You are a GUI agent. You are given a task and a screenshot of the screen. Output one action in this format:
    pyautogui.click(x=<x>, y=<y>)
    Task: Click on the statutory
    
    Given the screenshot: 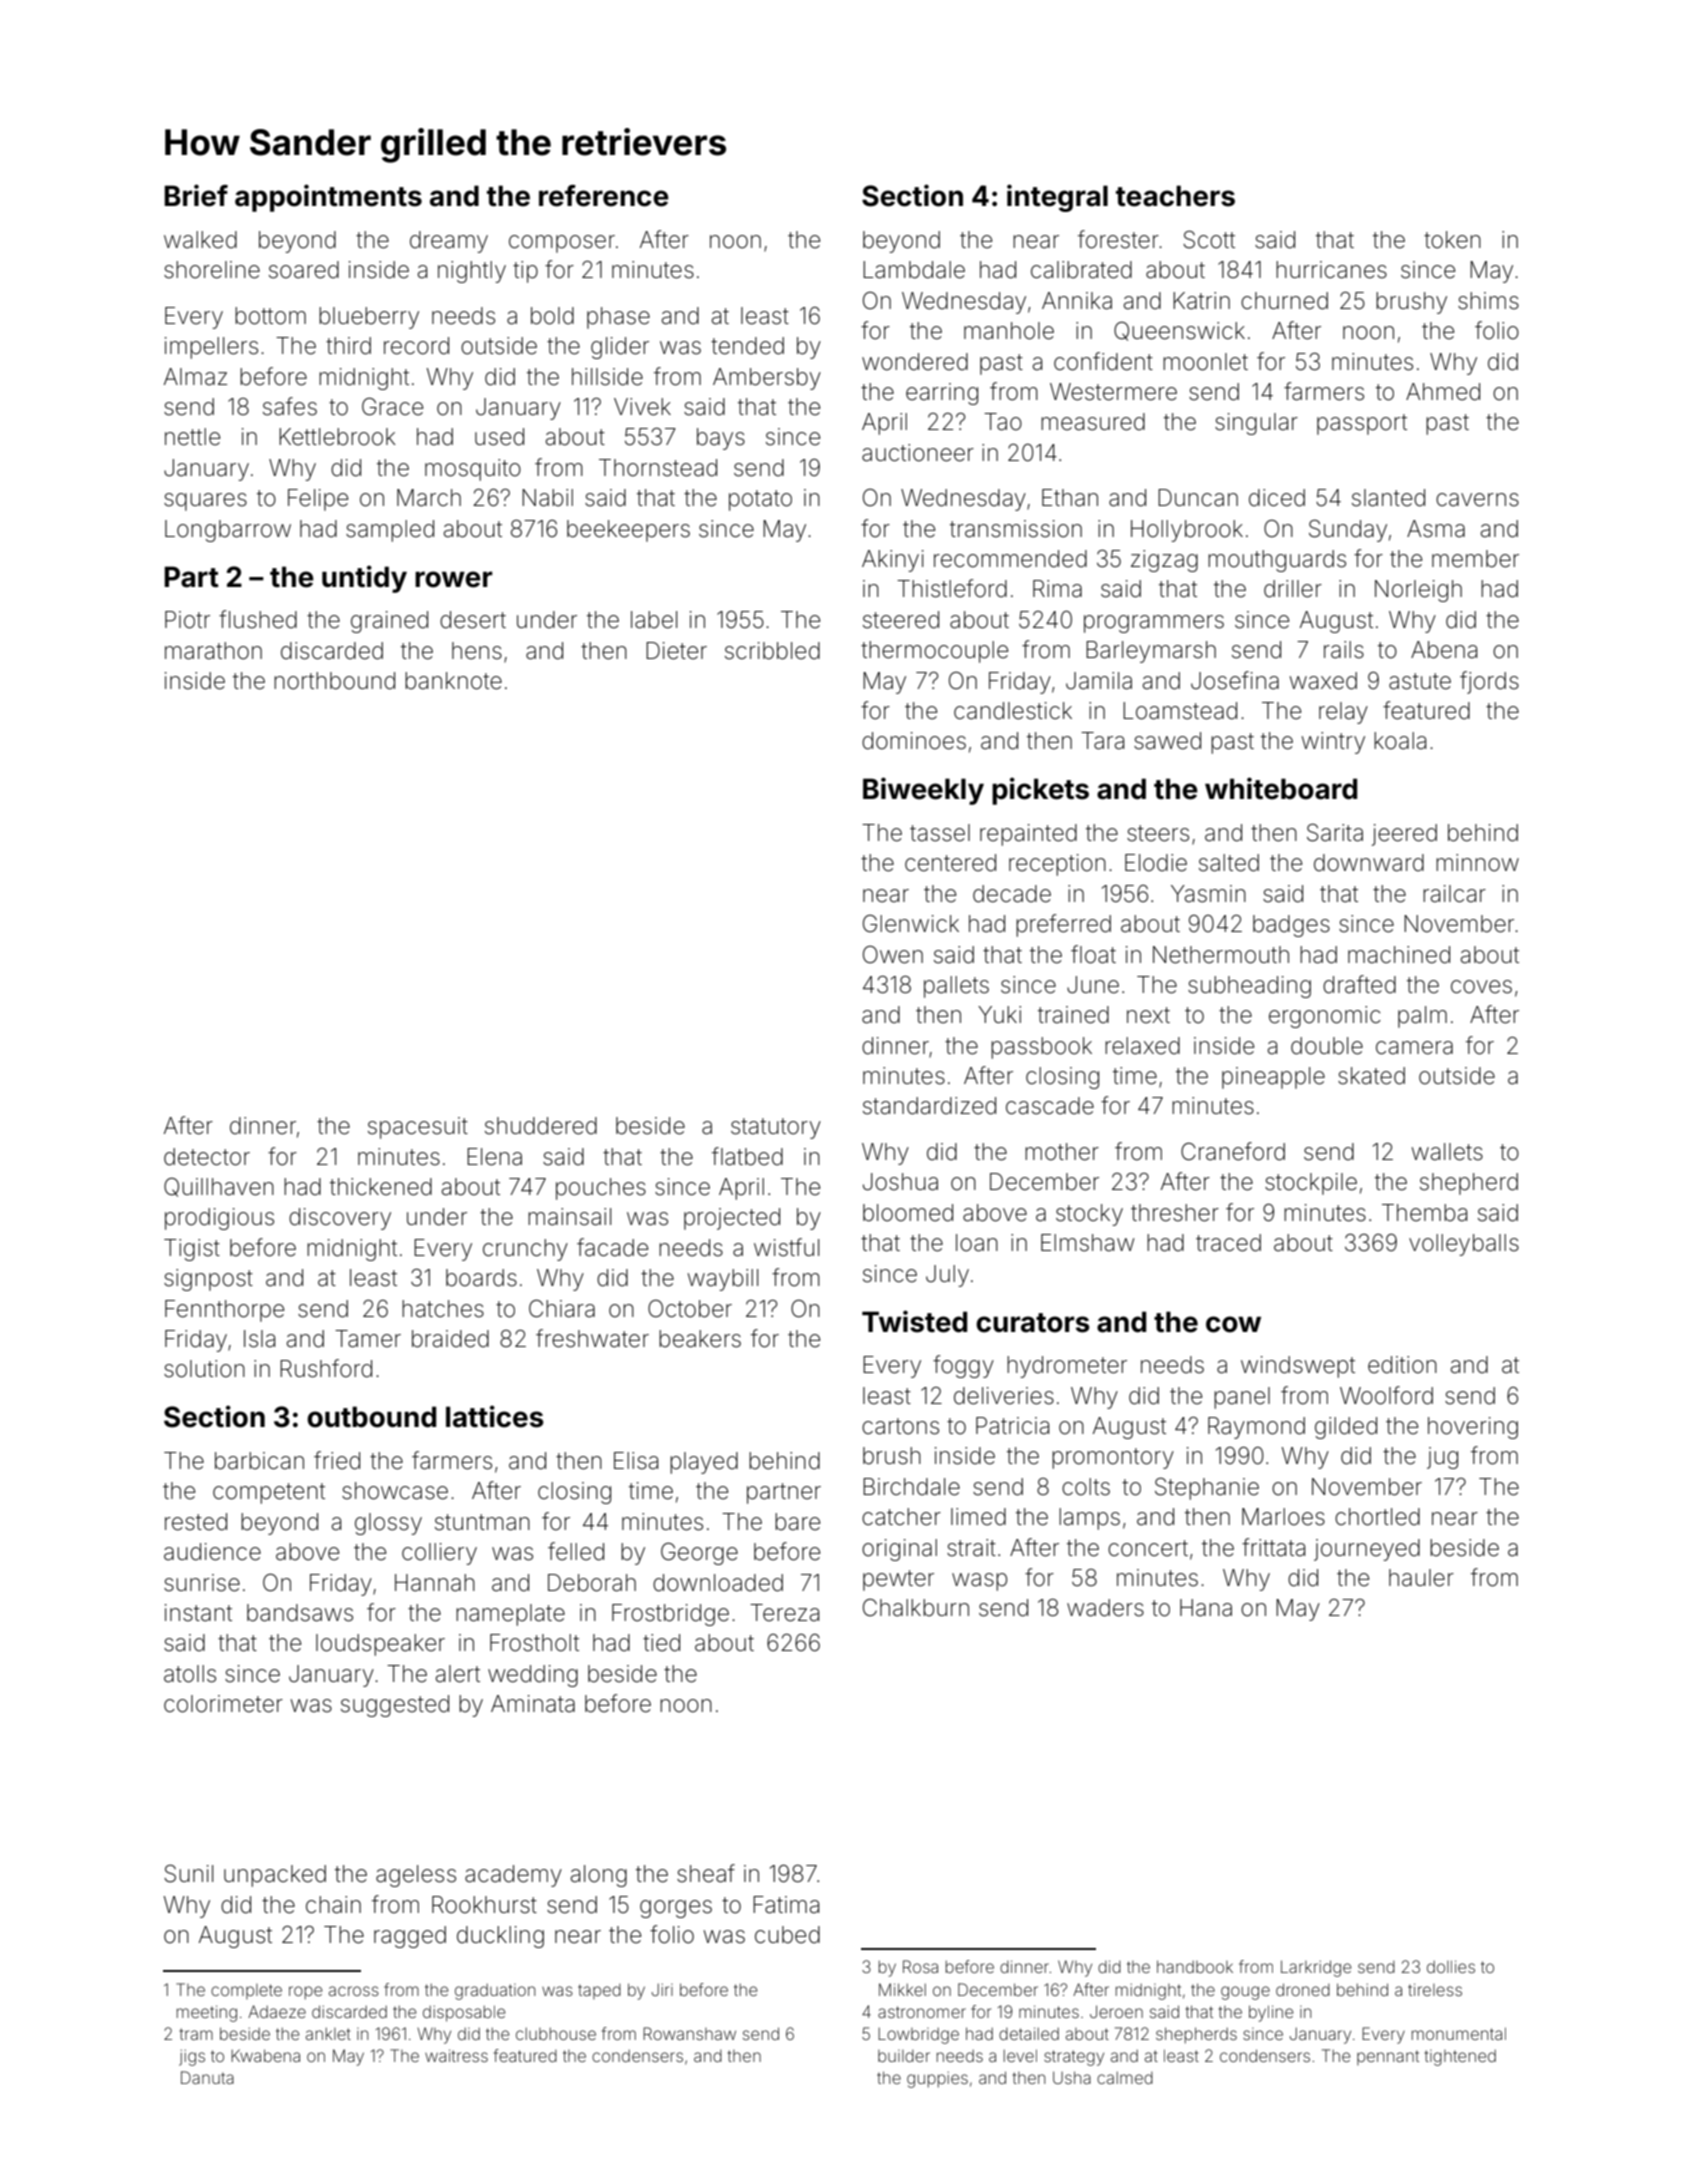 What is the action you would take?
    pyautogui.click(x=776, y=1128)
